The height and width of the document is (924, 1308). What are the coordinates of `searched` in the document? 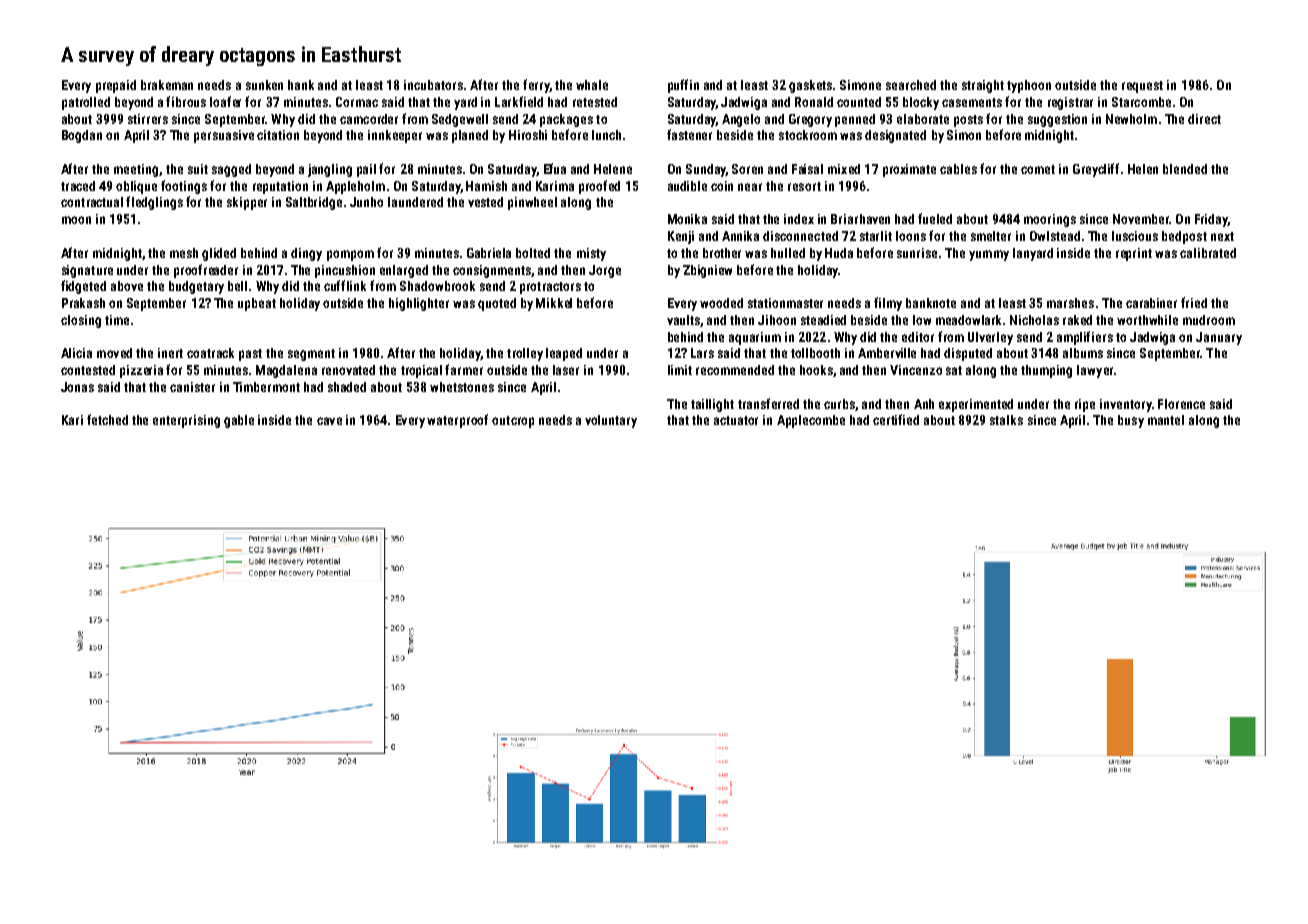 It's located at (911, 85).
